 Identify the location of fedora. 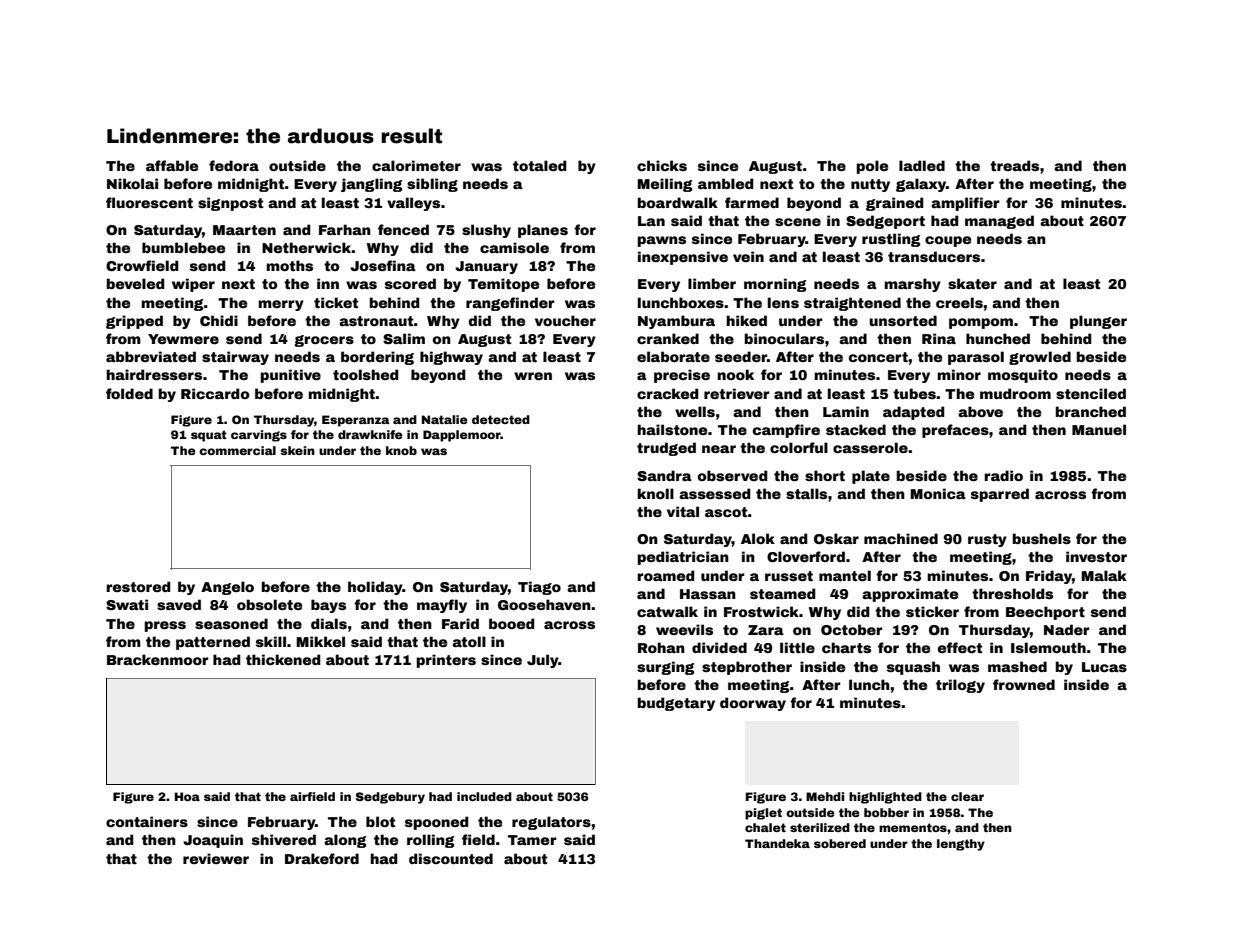
(234, 165).
